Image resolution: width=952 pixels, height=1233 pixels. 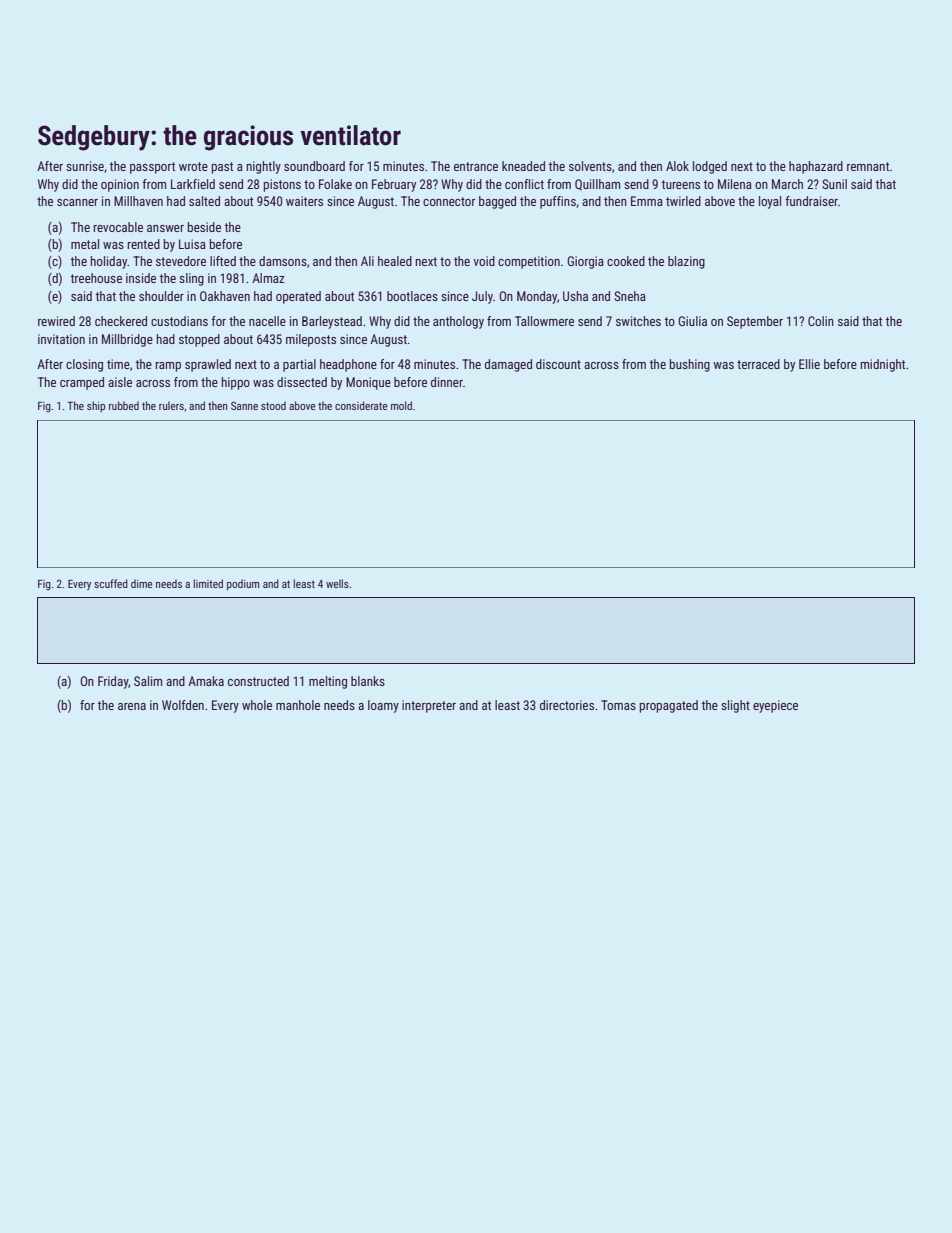 I want to click on Sanne, so click(x=244, y=405).
